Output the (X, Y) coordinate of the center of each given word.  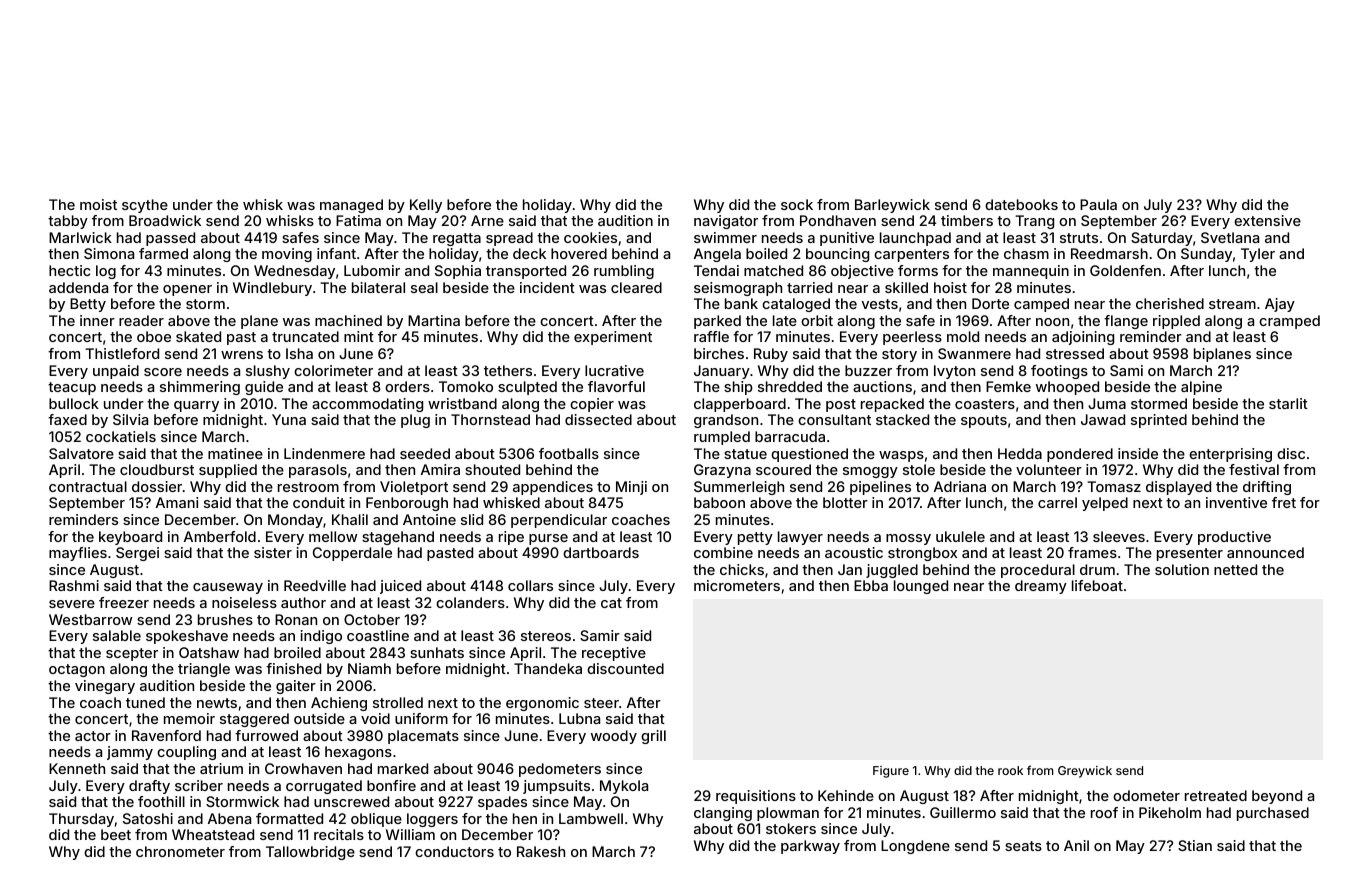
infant (336, 253)
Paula (1098, 204)
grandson (726, 421)
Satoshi (148, 818)
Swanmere (974, 353)
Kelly (426, 206)
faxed (67, 419)
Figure (891, 772)
